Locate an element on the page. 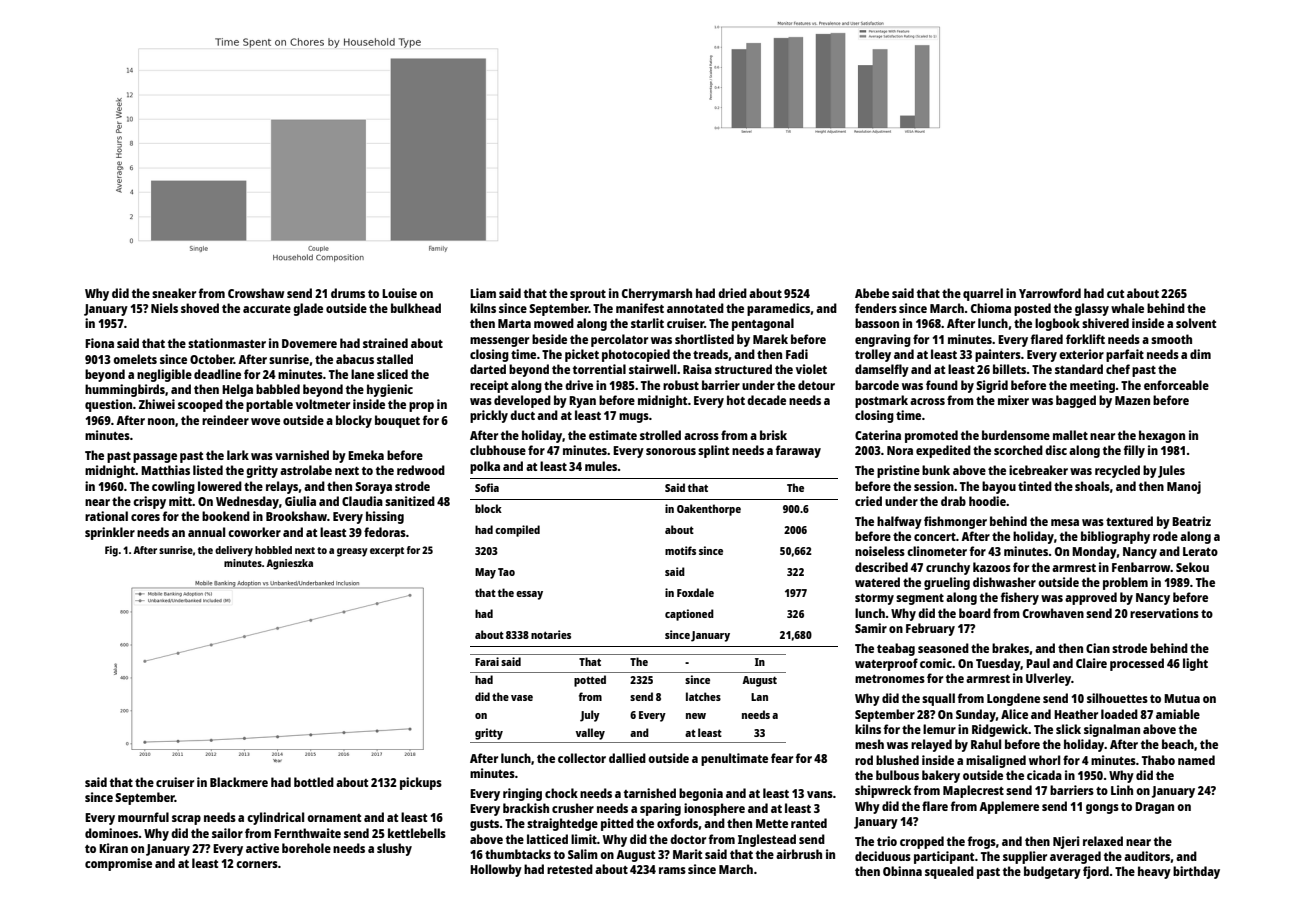 This image has height=924, width=1308. sneaker is located at coordinates (174, 293).
